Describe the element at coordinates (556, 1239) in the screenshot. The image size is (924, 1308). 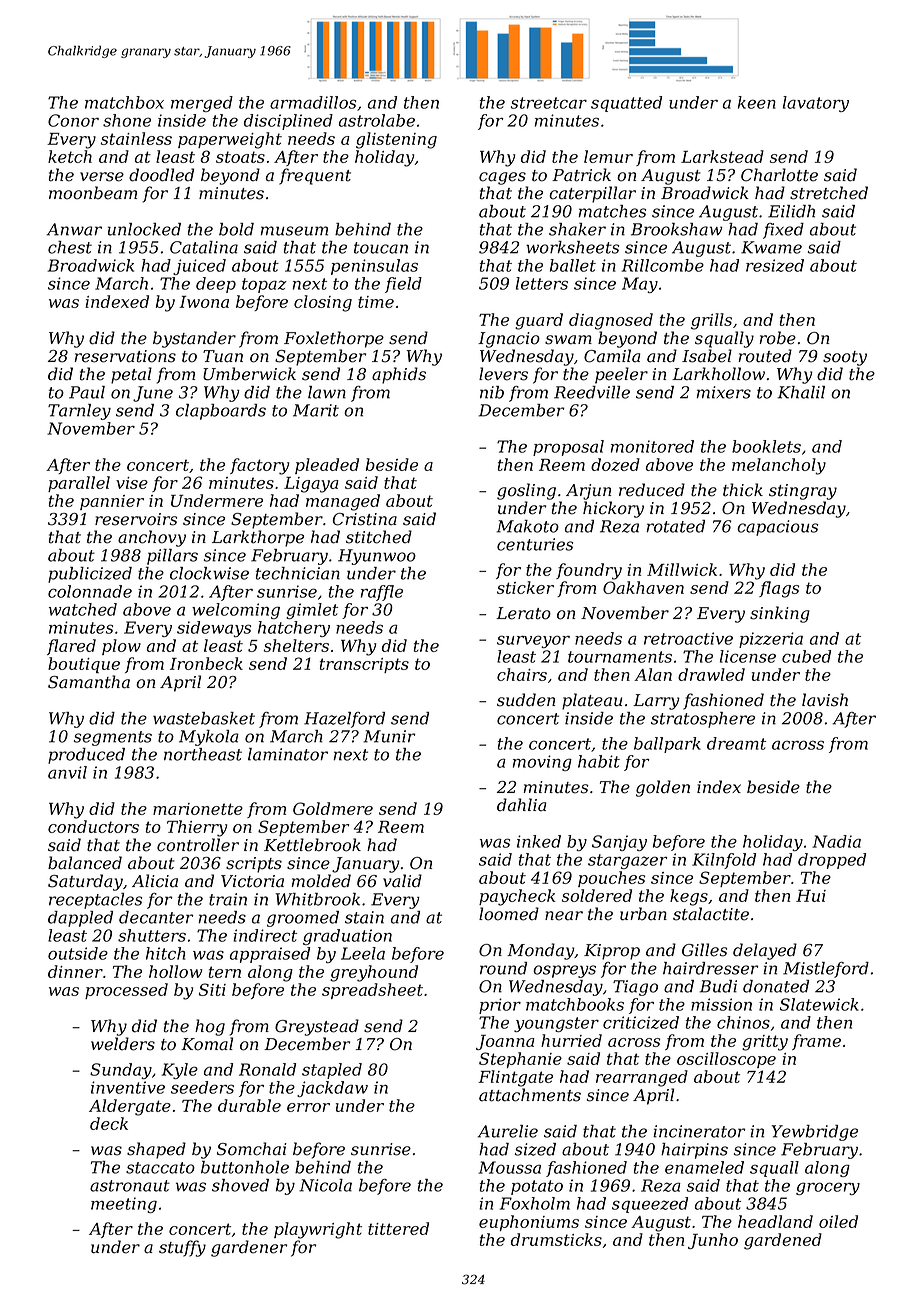
I see `drumsticks` at that location.
